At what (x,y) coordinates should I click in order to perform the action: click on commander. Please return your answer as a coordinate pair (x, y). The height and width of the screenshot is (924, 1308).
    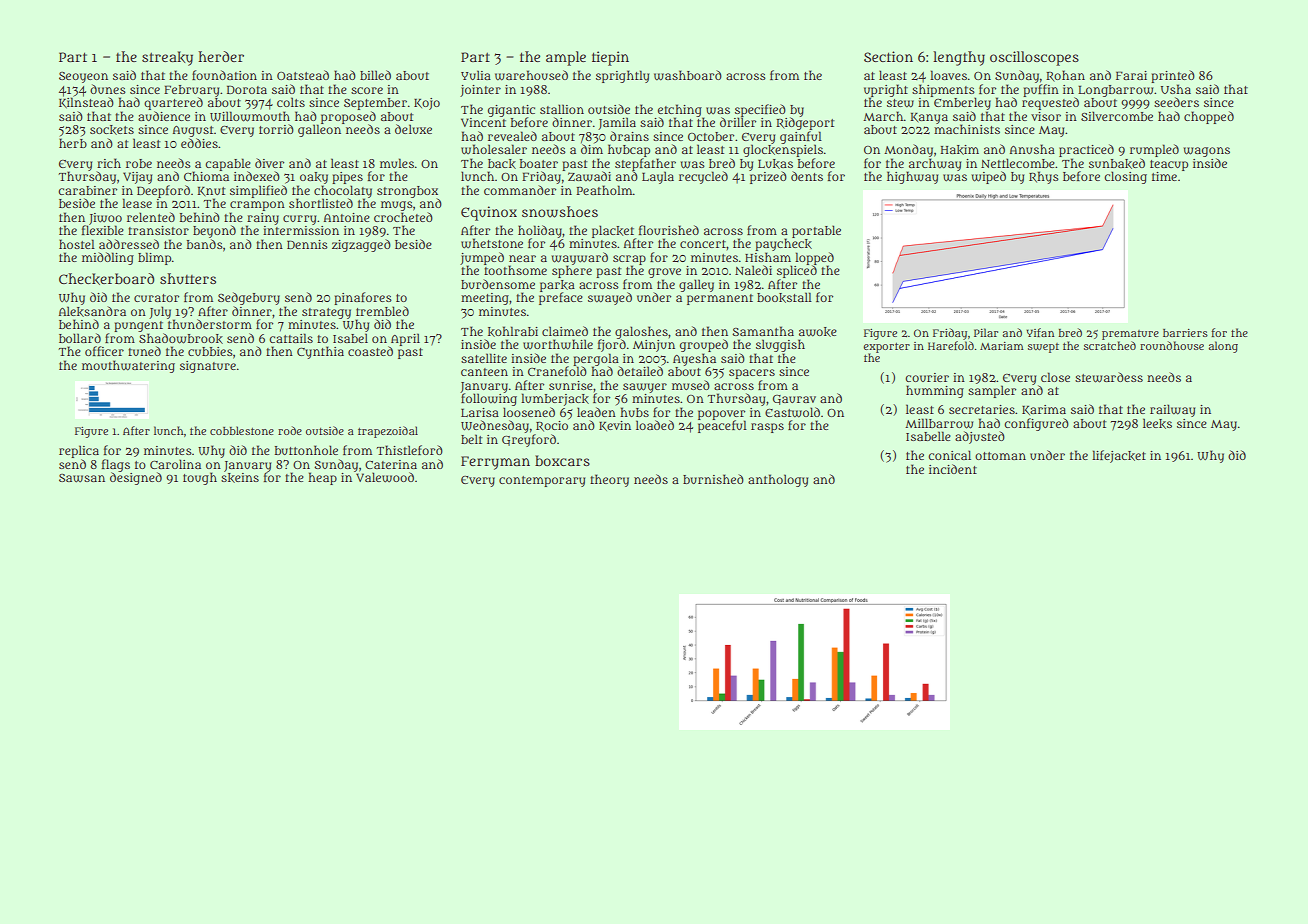
    Looking at the image, I should click on (520, 190).
